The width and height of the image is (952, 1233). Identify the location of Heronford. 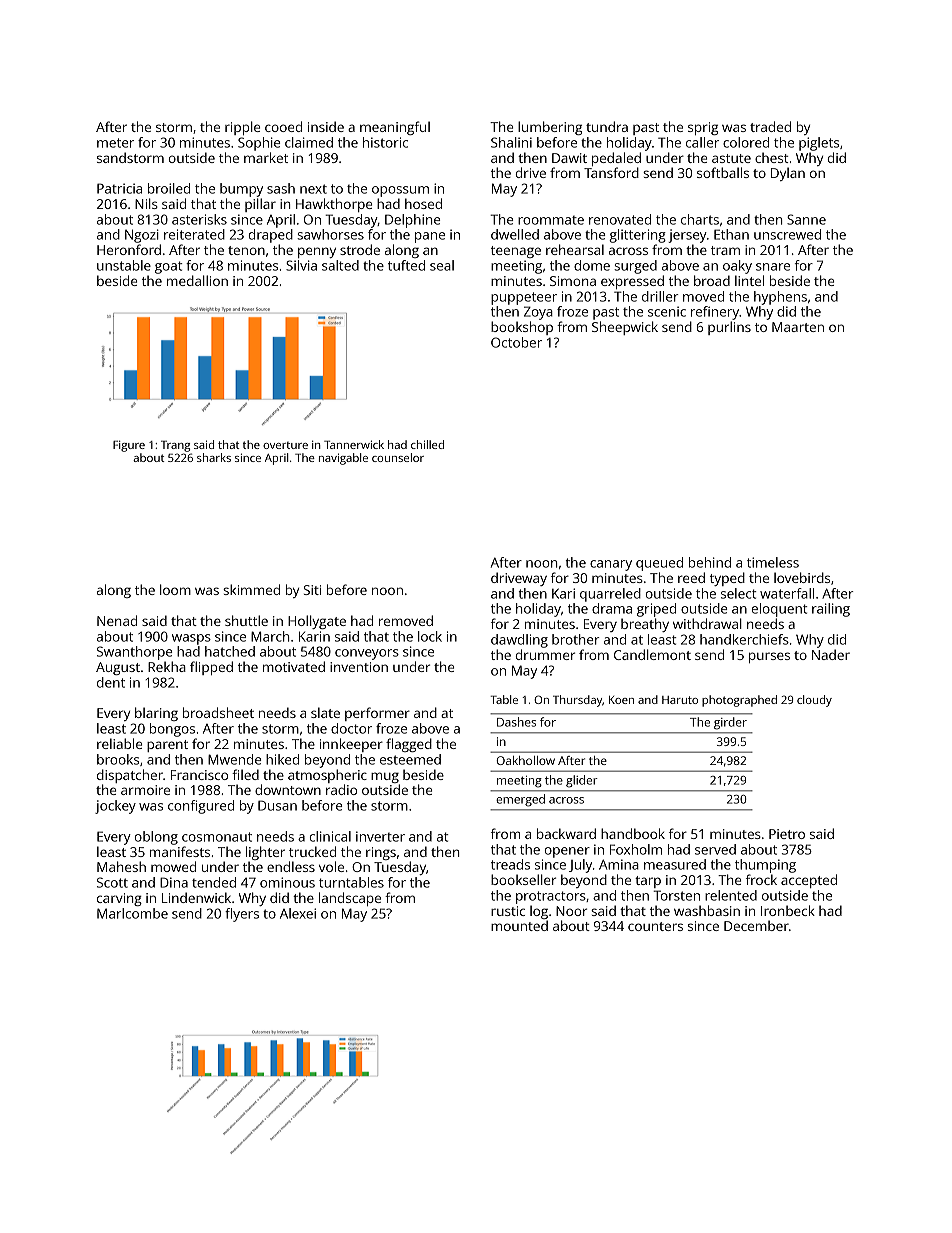
(129, 249).
